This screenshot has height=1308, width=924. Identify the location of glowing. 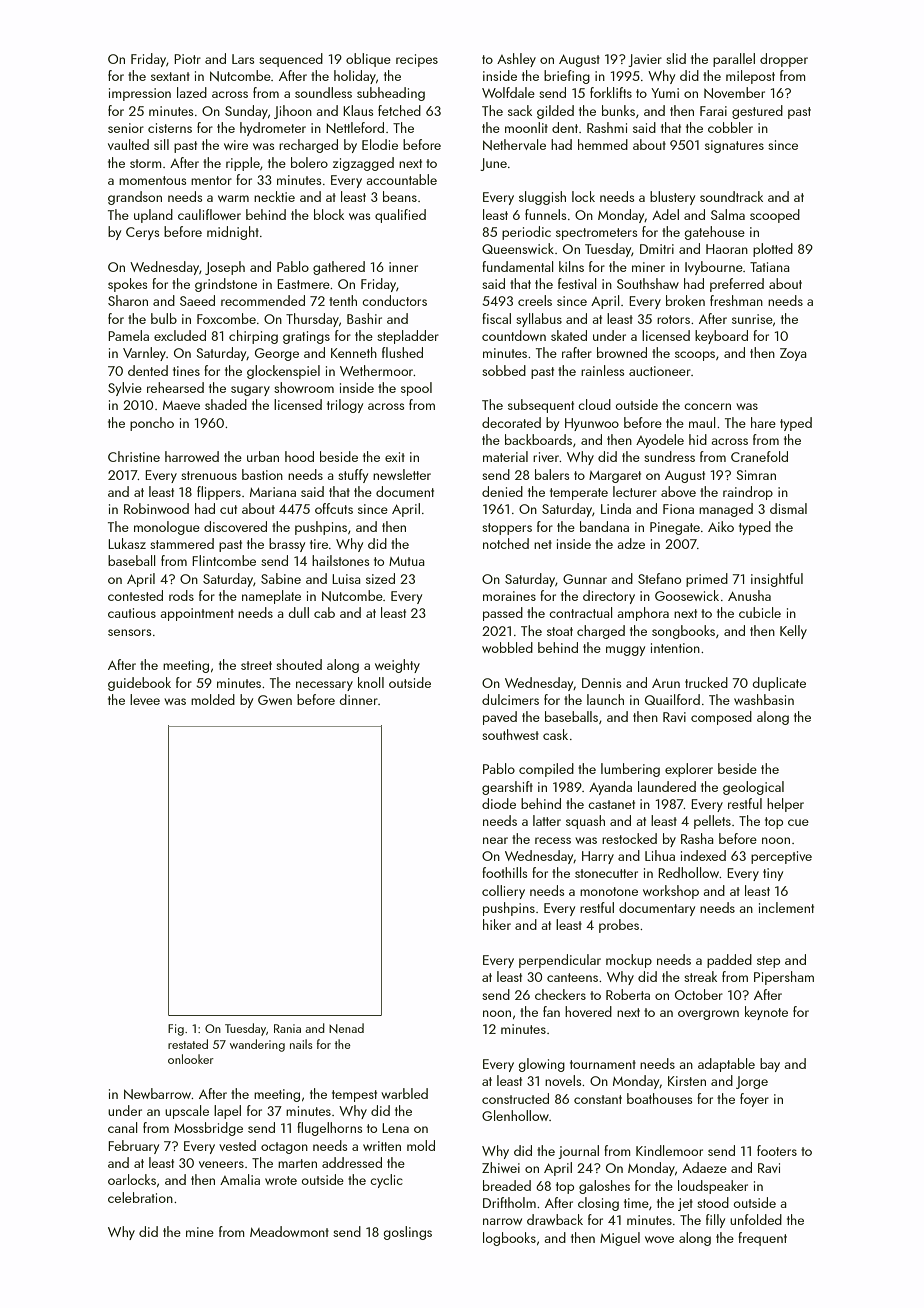
(541, 1065).
